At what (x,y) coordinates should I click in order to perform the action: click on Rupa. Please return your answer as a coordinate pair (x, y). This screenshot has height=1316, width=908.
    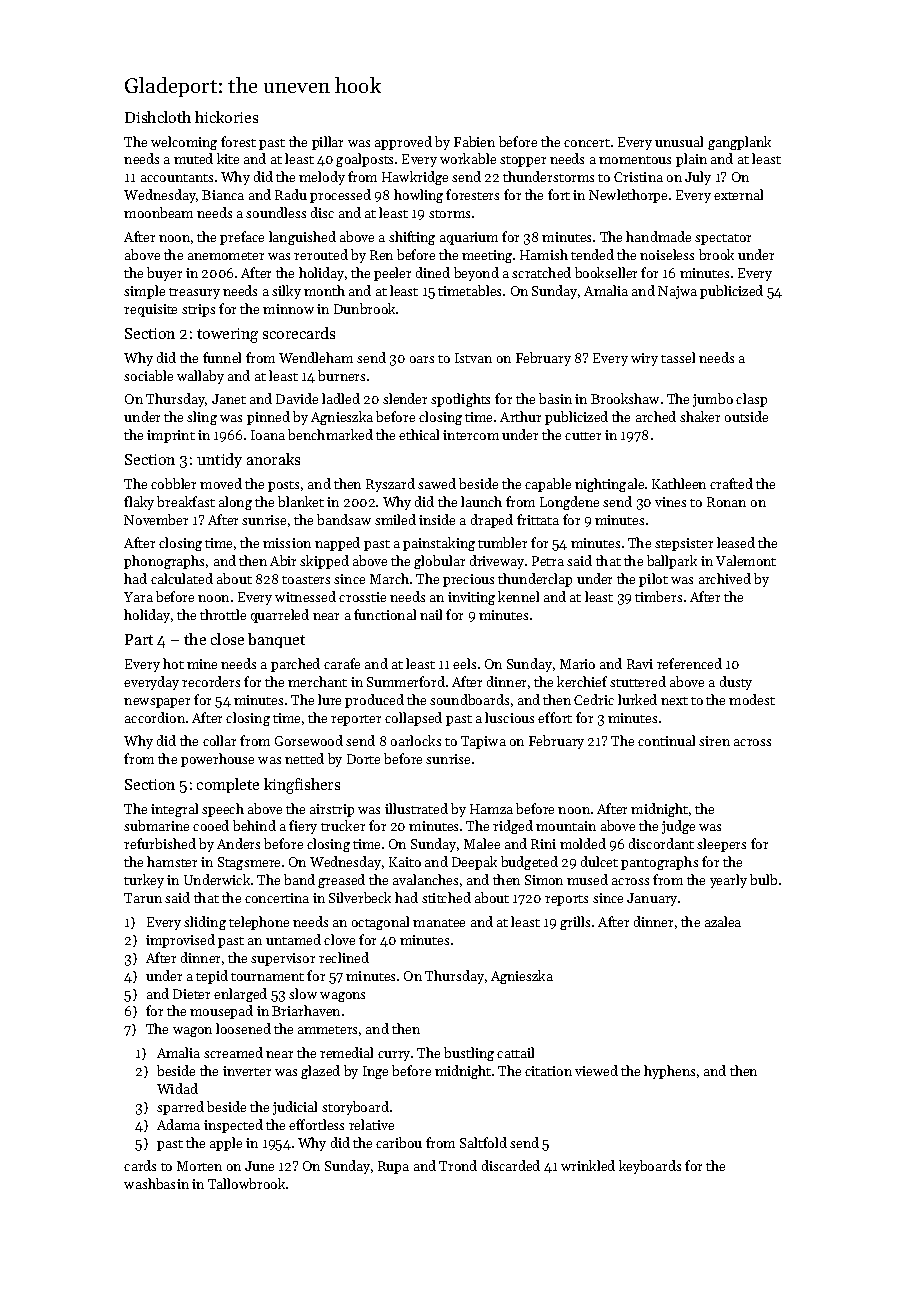
    Looking at the image, I should click on (393, 1167).
